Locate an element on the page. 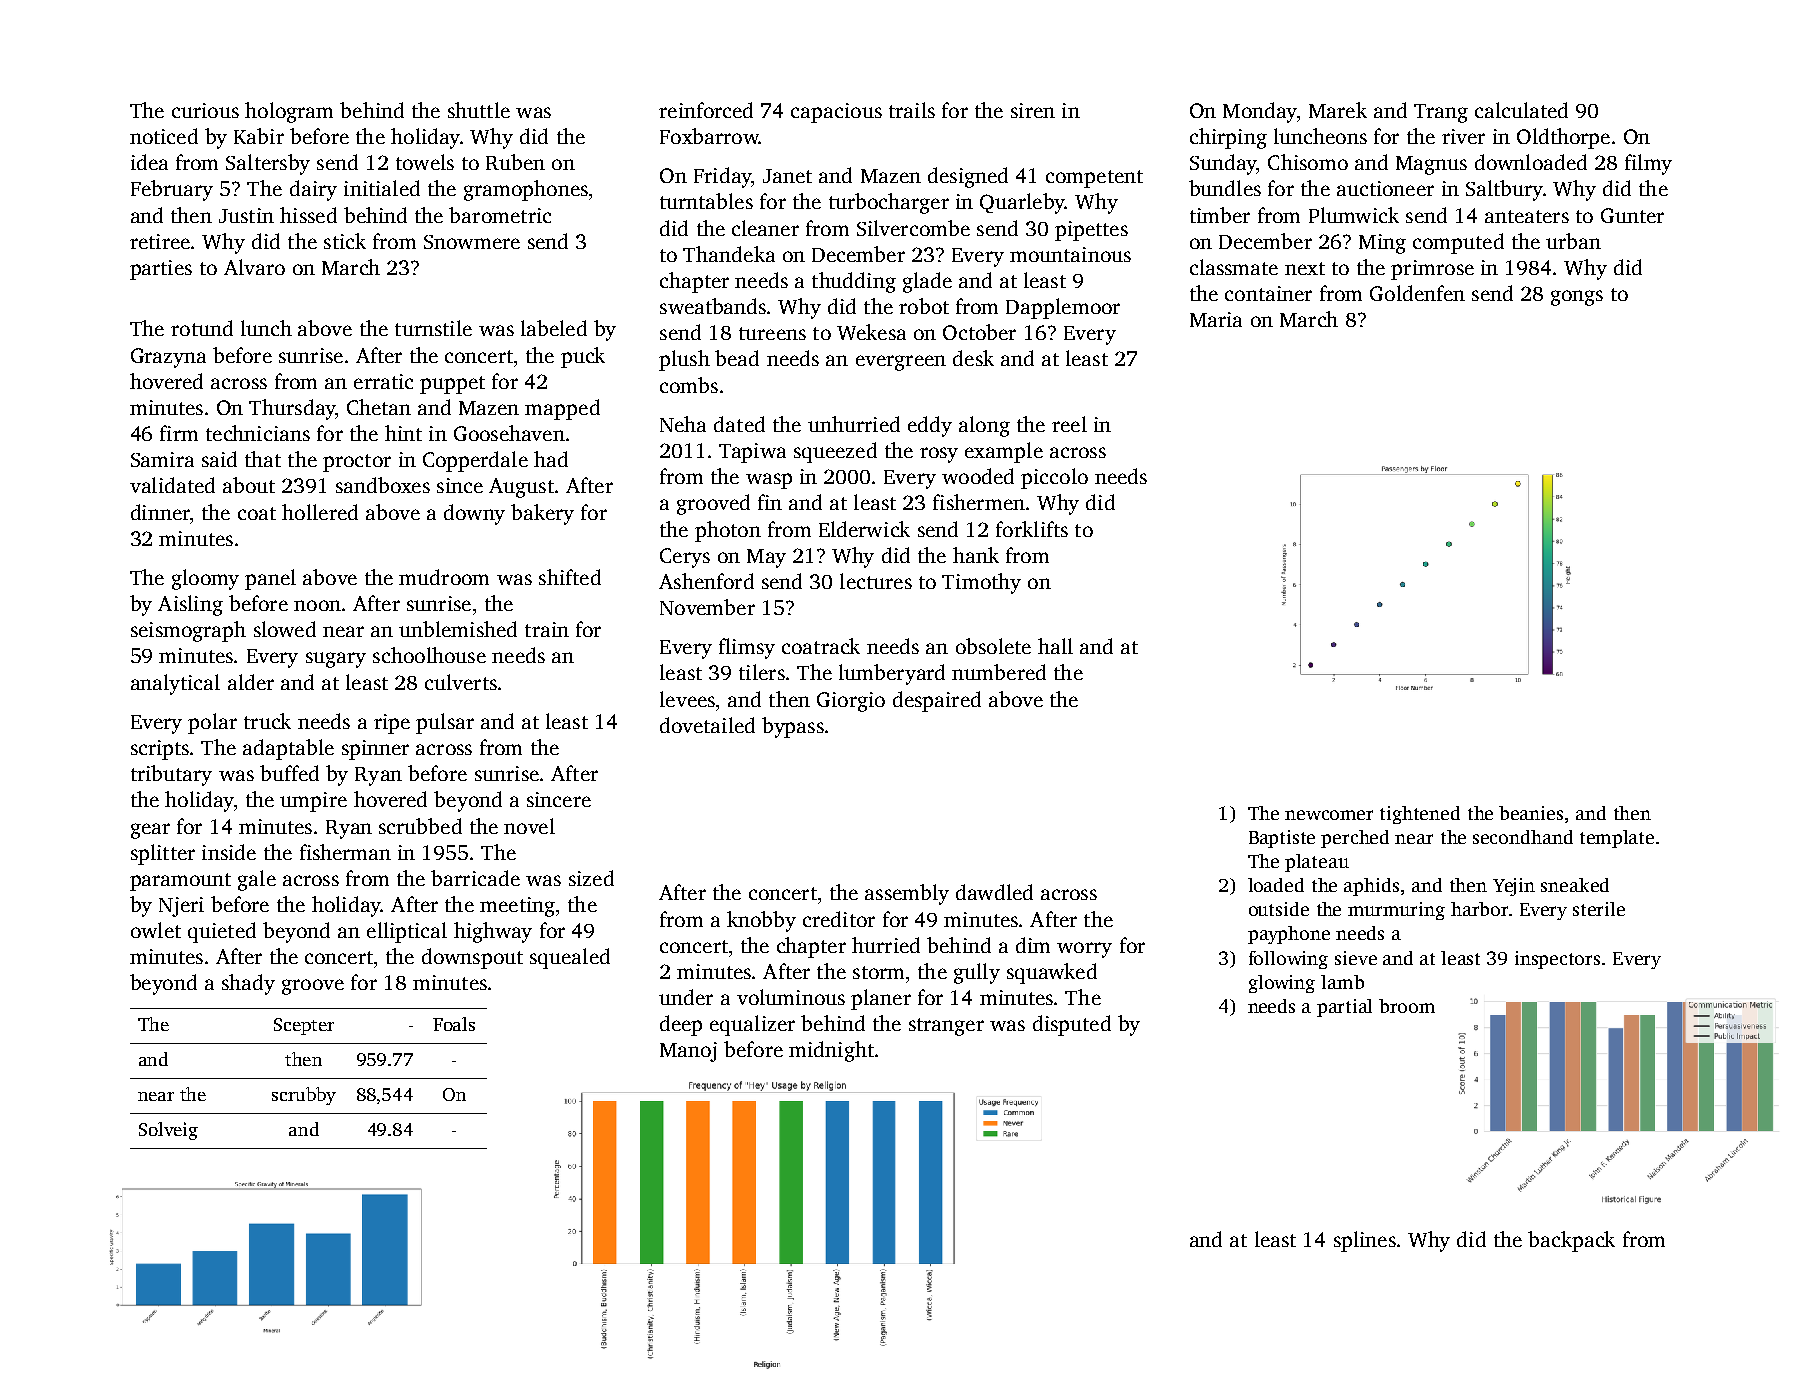 This image has height=1396, width=1807. squeezed is located at coordinates (835, 452).
